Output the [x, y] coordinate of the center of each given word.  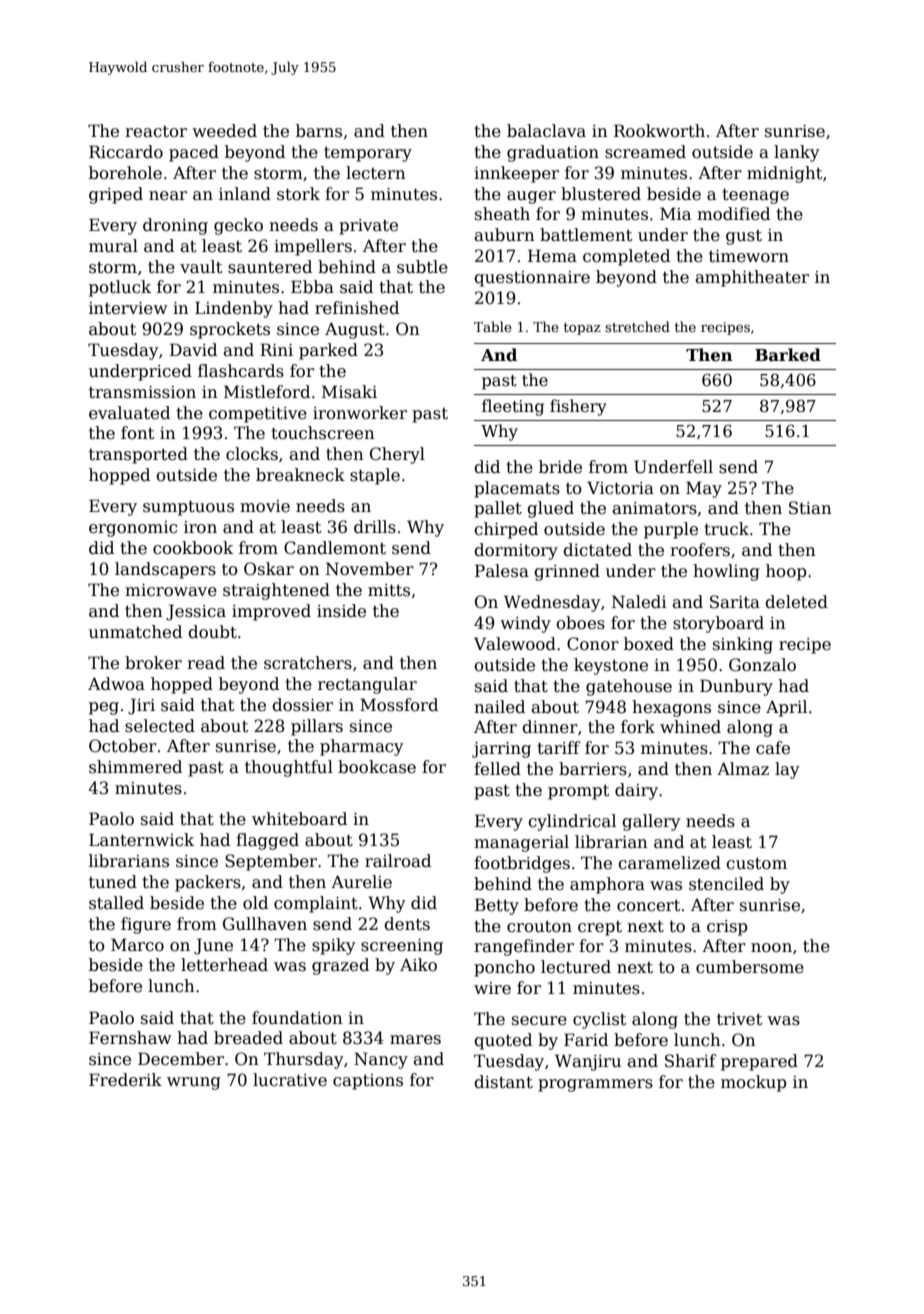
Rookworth [659, 131]
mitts [389, 590]
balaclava [546, 131]
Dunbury [736, 687]
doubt [212, 632]
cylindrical [572, 822]
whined [690, 727]
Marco [137, 945]
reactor [156, 132]
